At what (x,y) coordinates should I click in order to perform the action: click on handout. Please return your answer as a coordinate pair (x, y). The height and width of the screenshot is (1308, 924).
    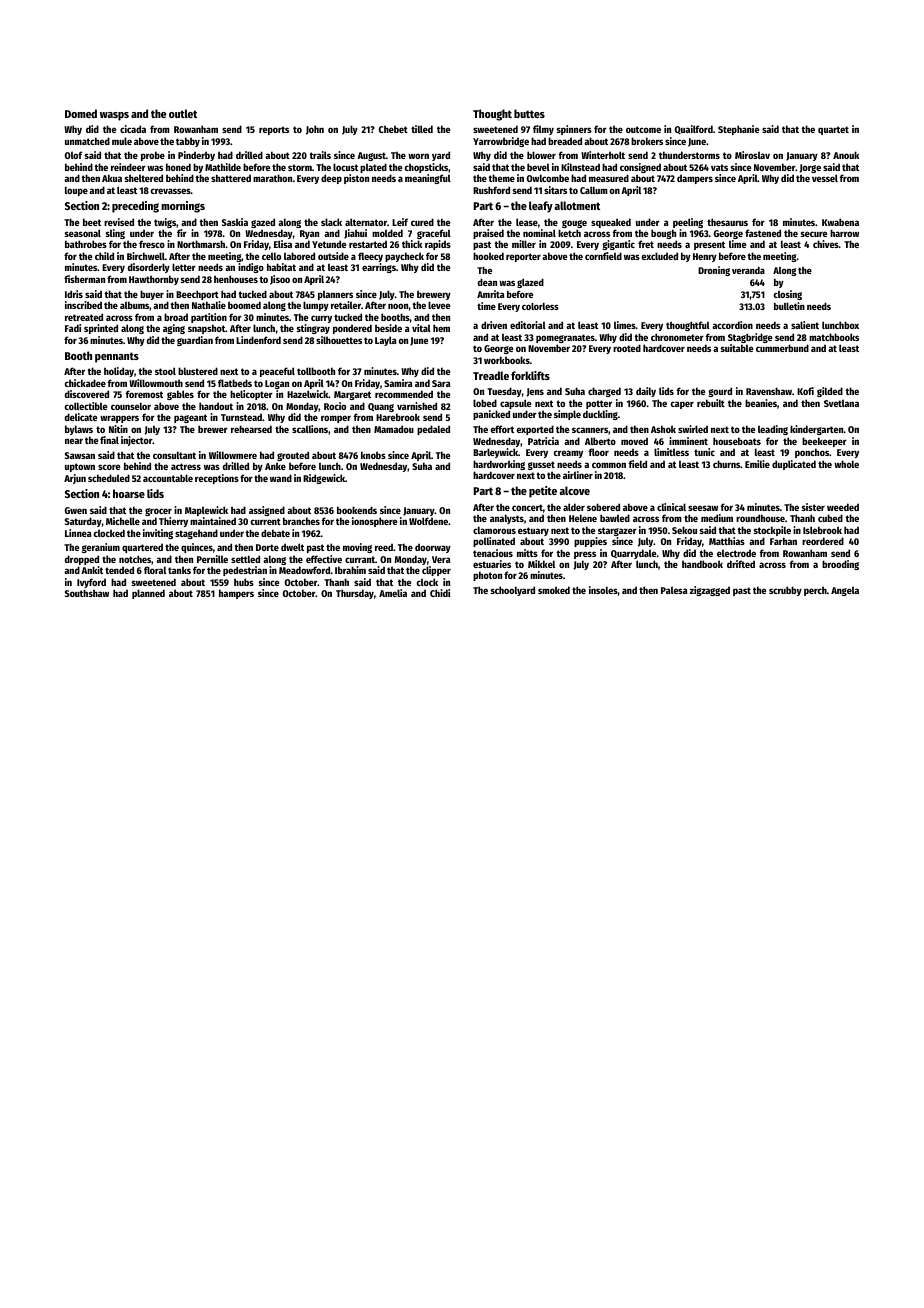
    Looking at the image, I should click on (216, 406).
